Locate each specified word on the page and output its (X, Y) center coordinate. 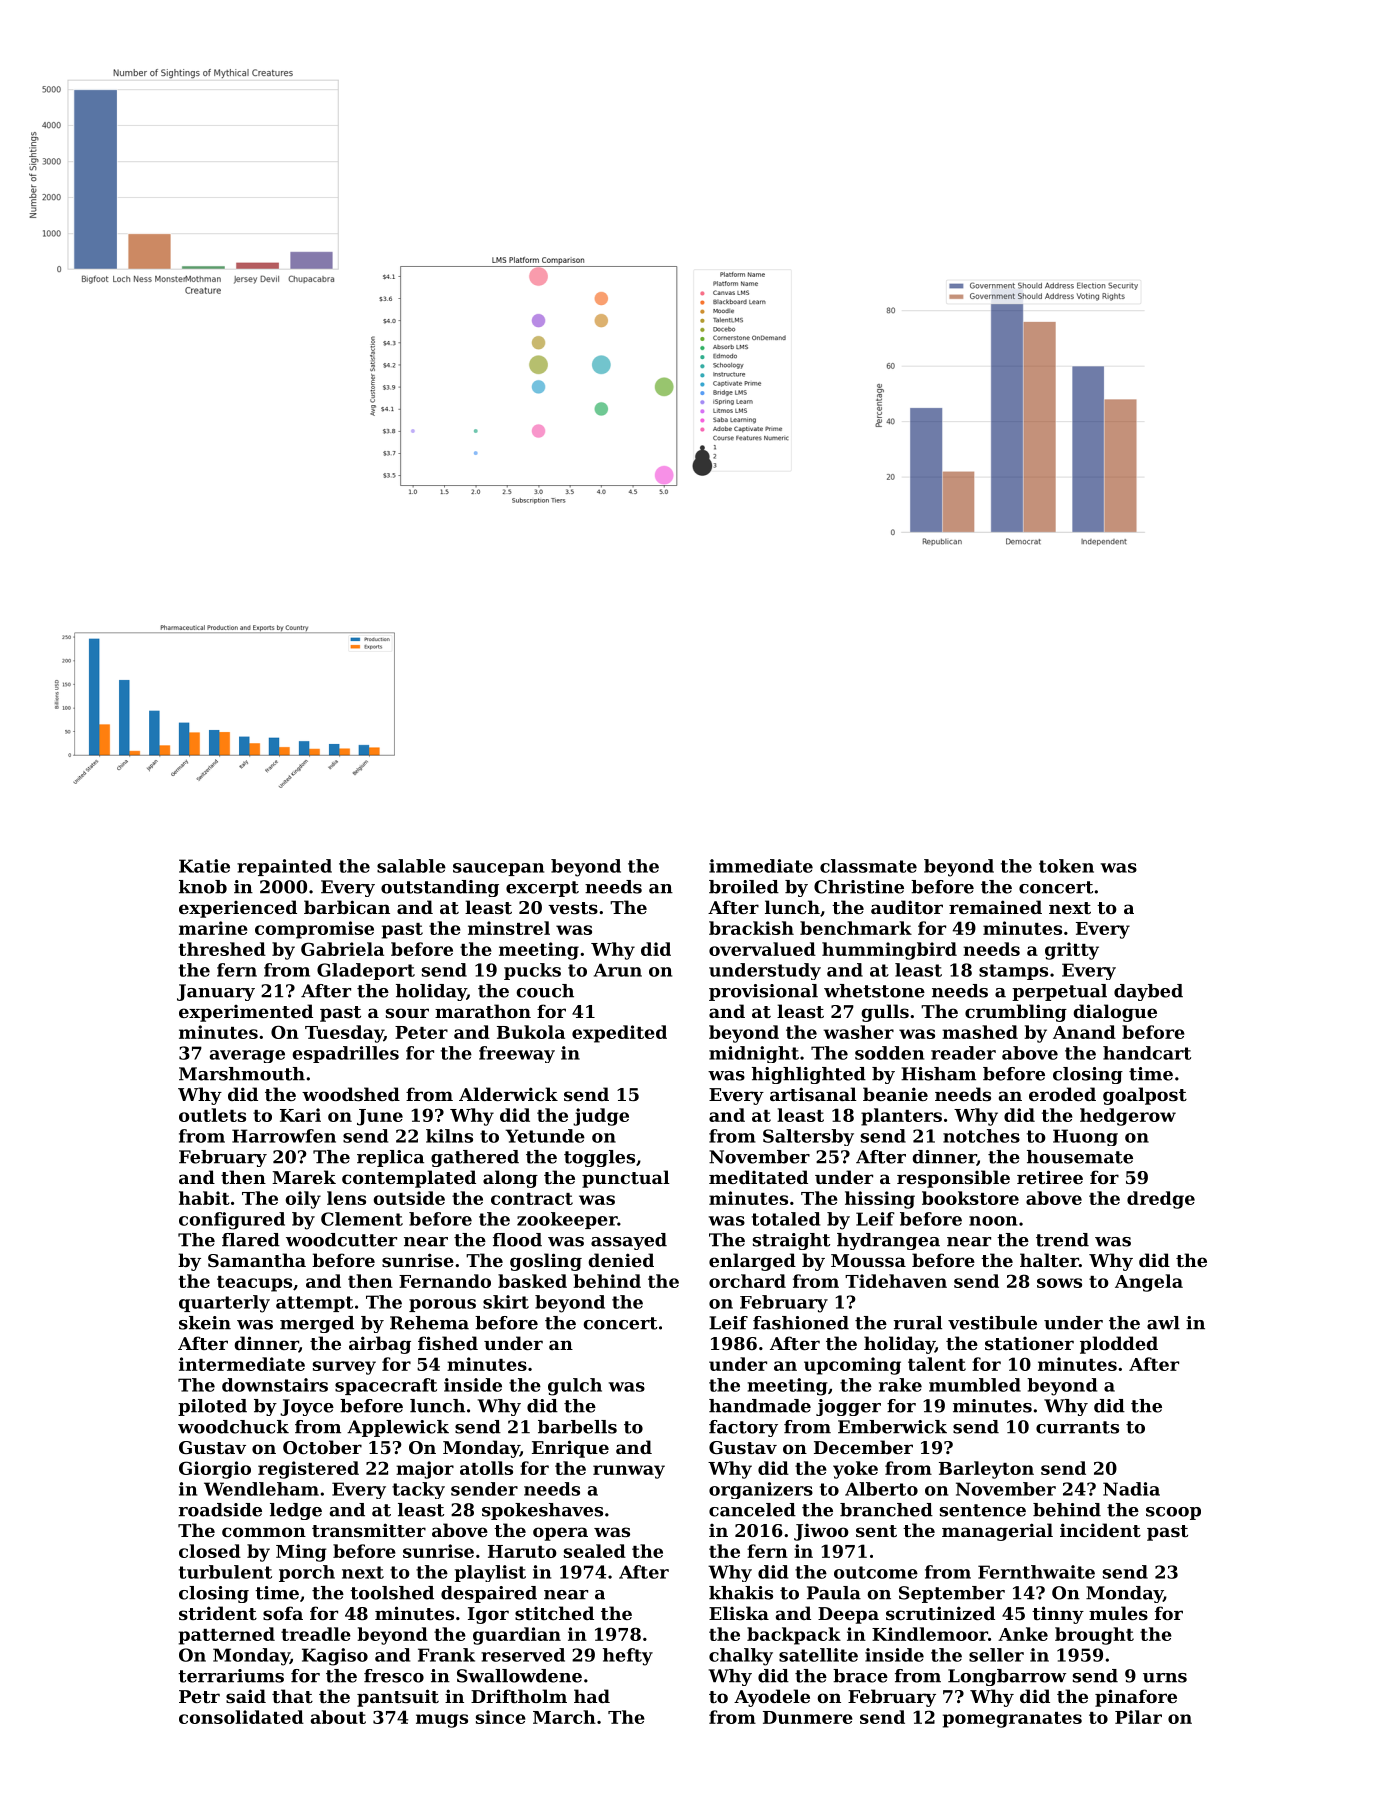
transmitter (369, 1530)
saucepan (498, 869)
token (1066, 866)
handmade (760, 1406)
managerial (997, 1532)
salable (411, 866)
